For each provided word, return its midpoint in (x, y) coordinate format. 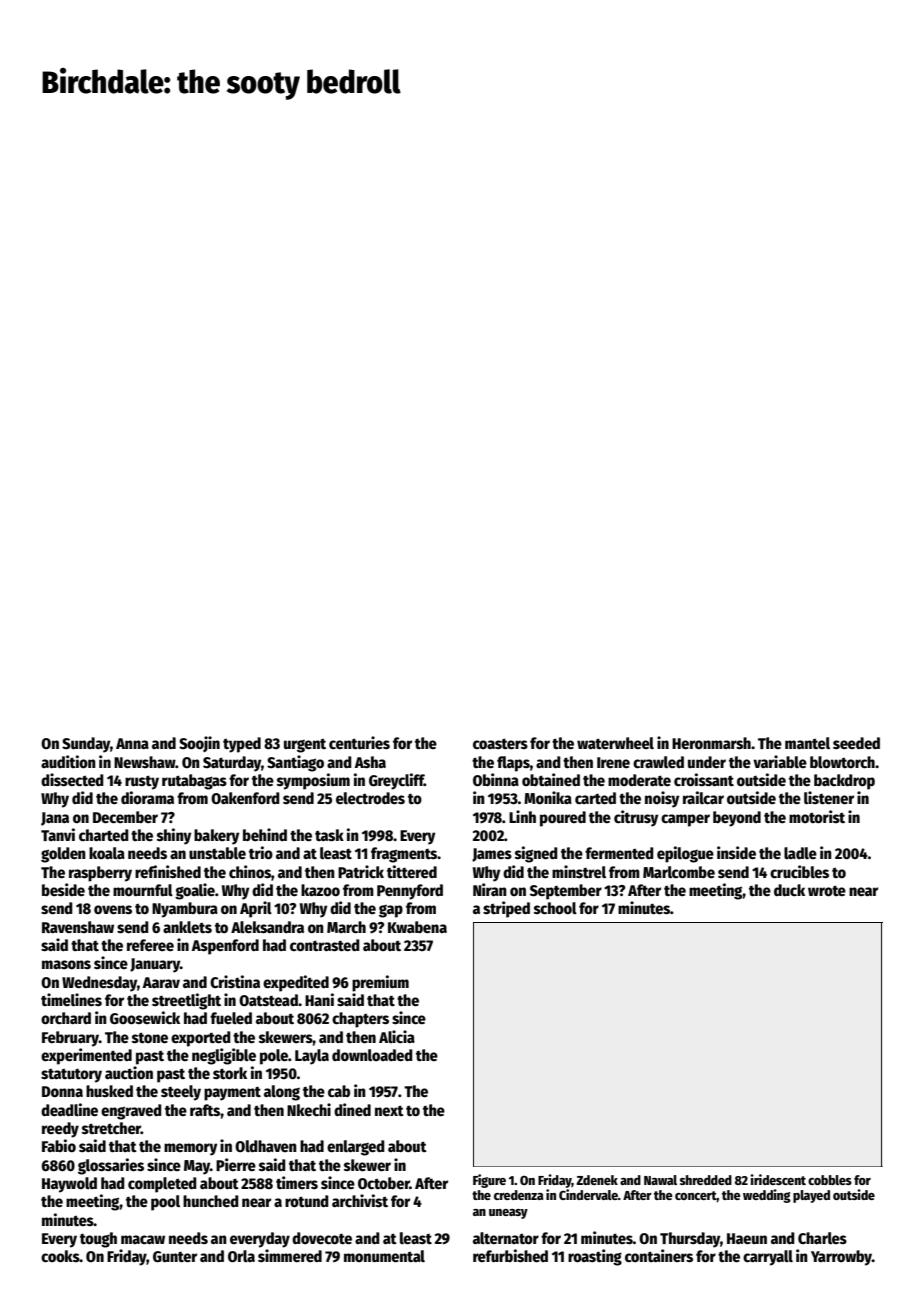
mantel (807, 743)
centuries (359, 742)
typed (242, 745)
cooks (60, 1256)
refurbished (510, 1256)
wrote (827, 891)
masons (66, 964)
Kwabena (417, 927)
